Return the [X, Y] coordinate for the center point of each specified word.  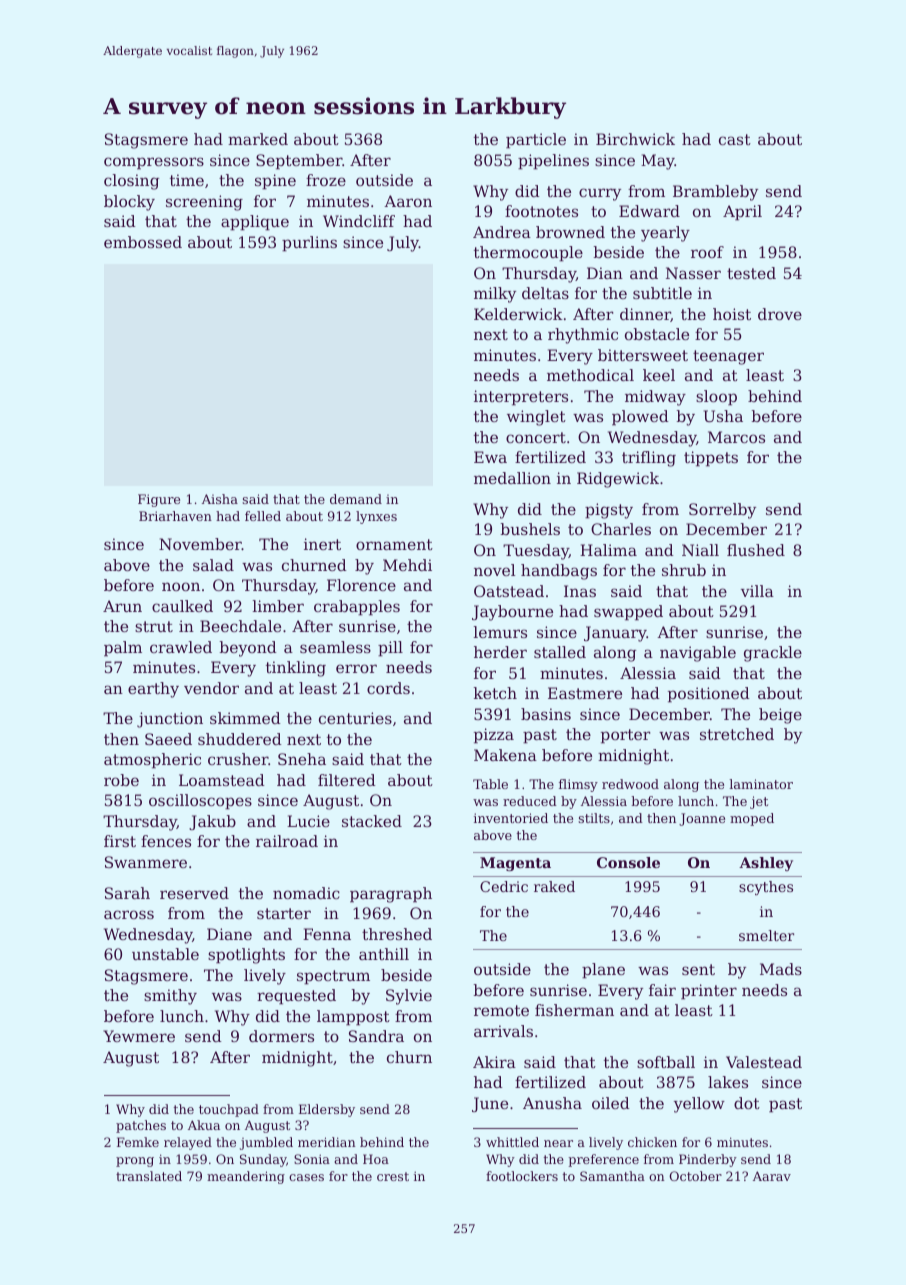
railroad [287, 841]
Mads [781, 969]
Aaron [408, 201]
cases [306, 1177]
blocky [129, 203]
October [695, 1176]
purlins [309, 244]
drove [780, 314]
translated [149, 1176]
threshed [397, 934]
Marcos [736, 437]
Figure [159, 500]
